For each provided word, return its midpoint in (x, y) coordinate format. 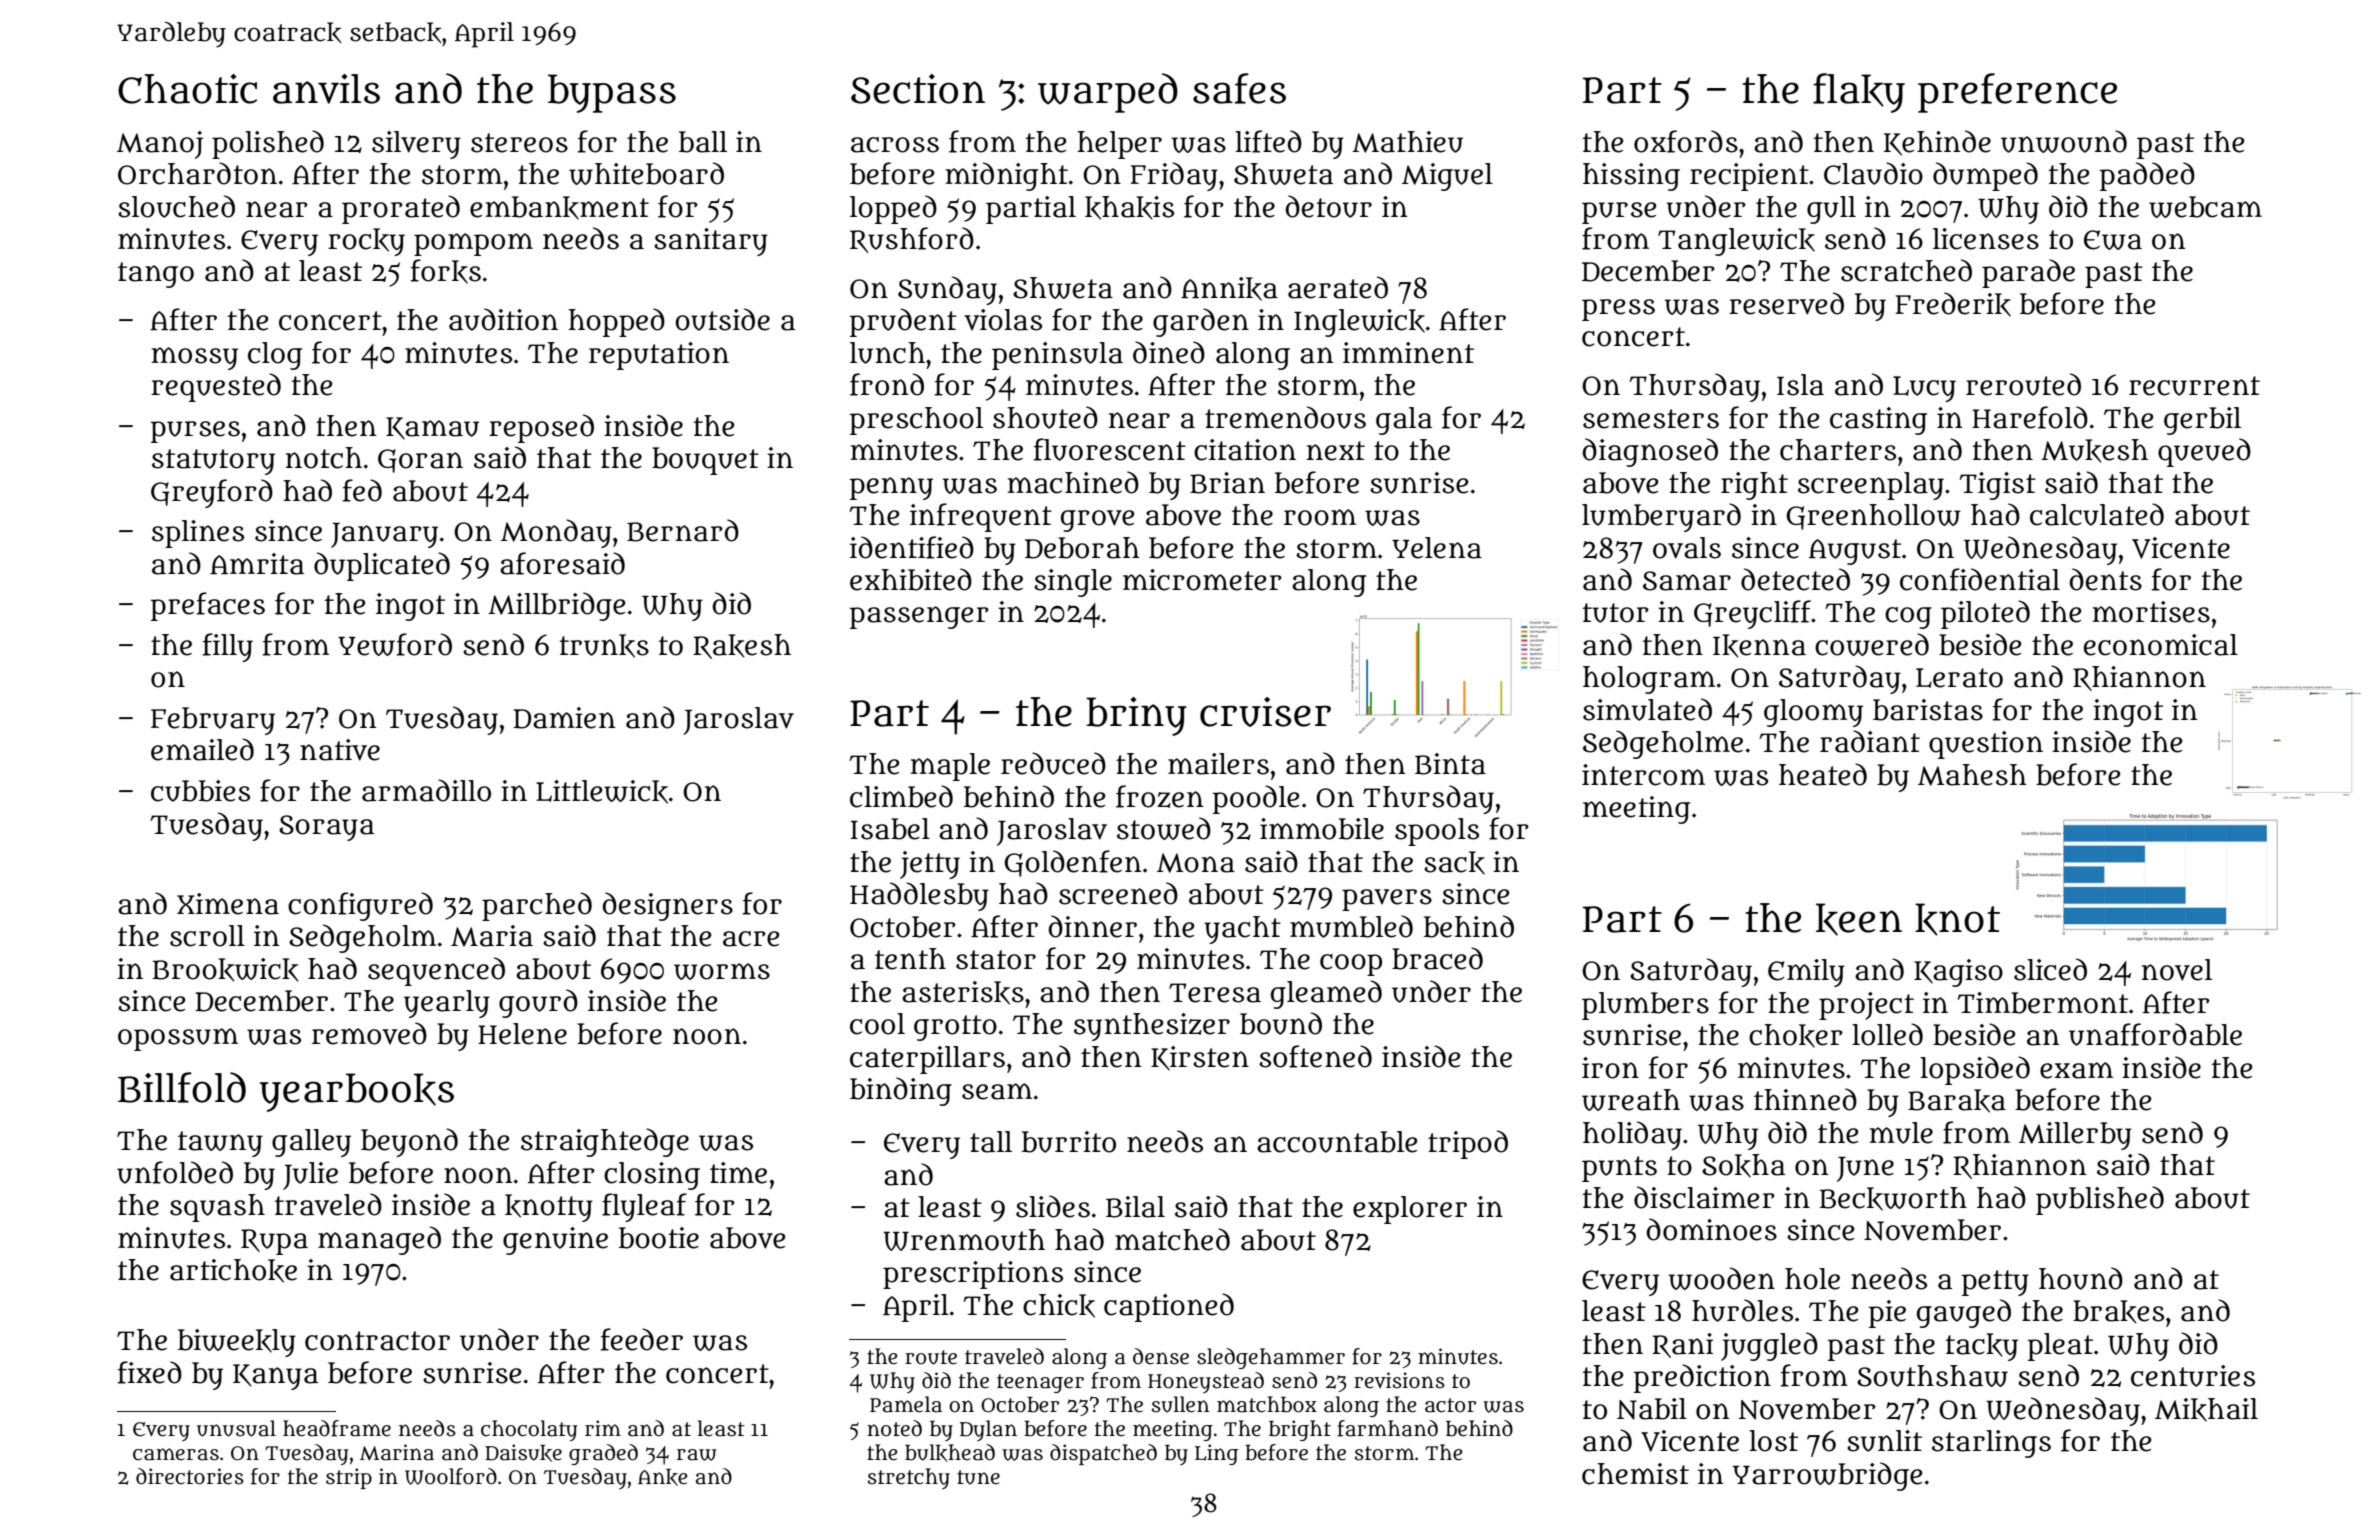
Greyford (212, 493)
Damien (564, 718)
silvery (416, 145)
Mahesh (1972, 775)
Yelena (1437, 548)
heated (1823, 774)
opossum (178, 1039)
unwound (2064, 141)
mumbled (1351, 926)
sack (1454, 863)
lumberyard (1661, 517)
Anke (663, 1477)
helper (1119, 145)
